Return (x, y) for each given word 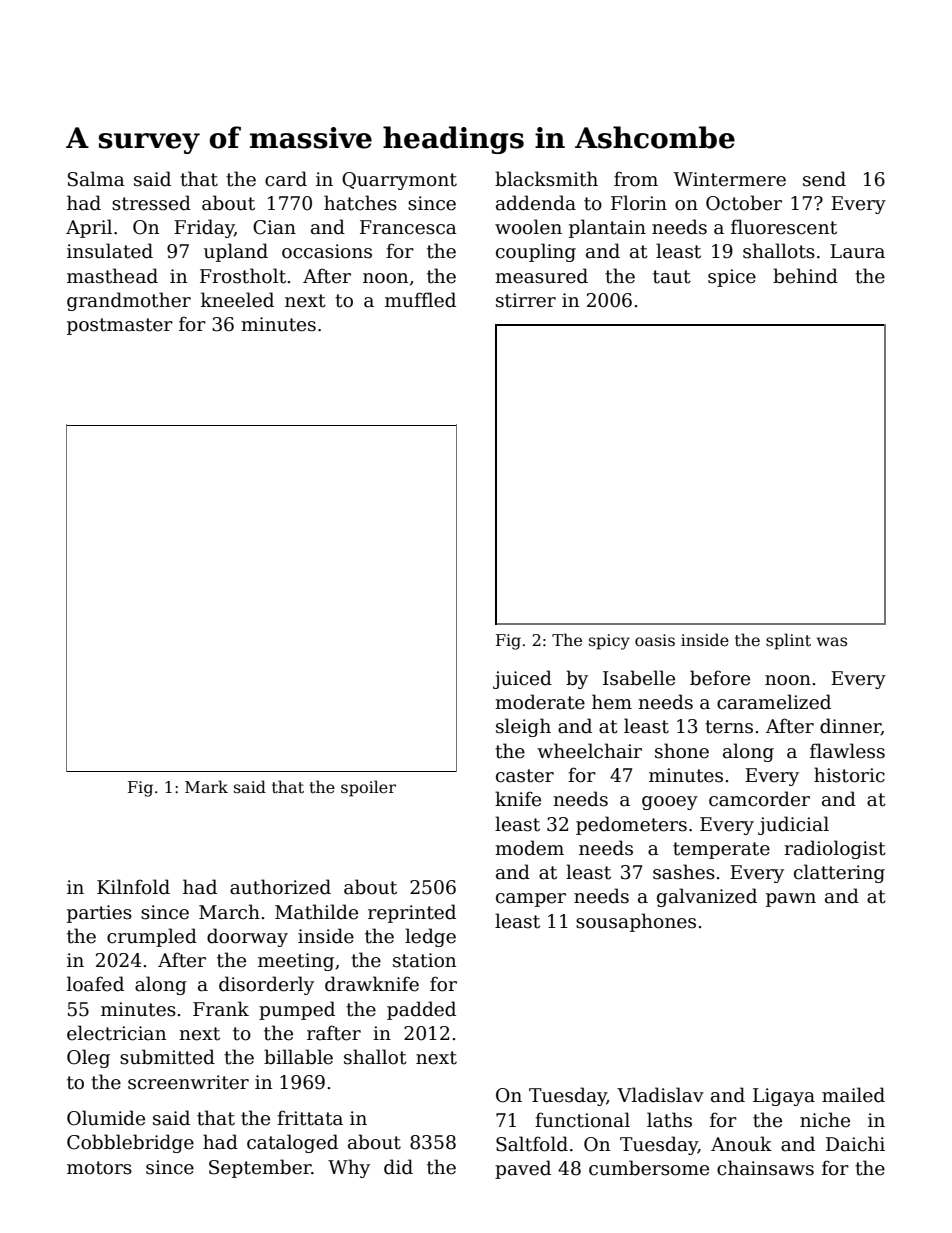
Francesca (408, 227)
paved (523, 1169)
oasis (655, 640)
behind (805, 276)
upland (236, 252)
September (260, 1168)
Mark (206, 786)
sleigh (523, 727)
